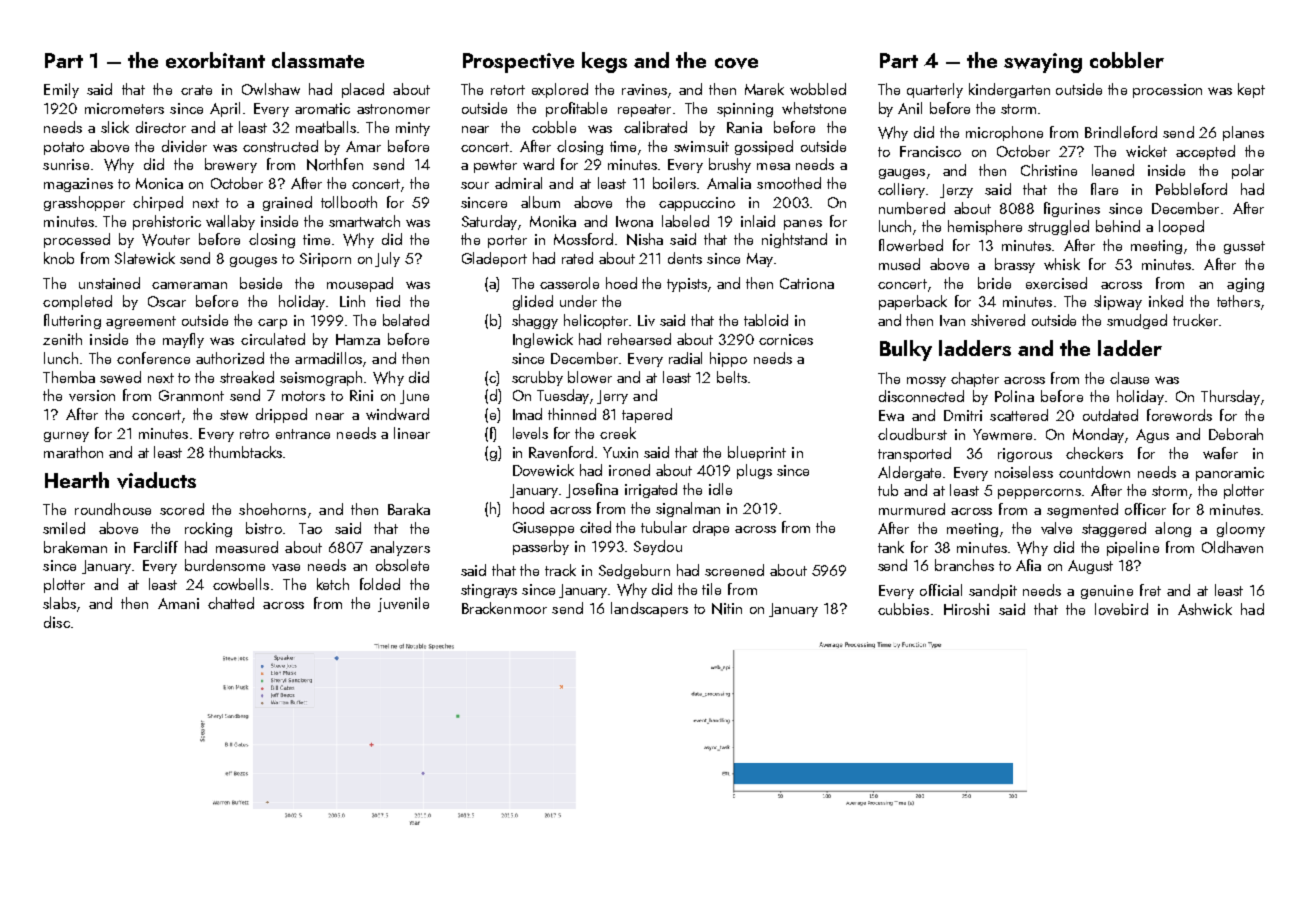  I want to click on micrometers, so click(124, 108).
